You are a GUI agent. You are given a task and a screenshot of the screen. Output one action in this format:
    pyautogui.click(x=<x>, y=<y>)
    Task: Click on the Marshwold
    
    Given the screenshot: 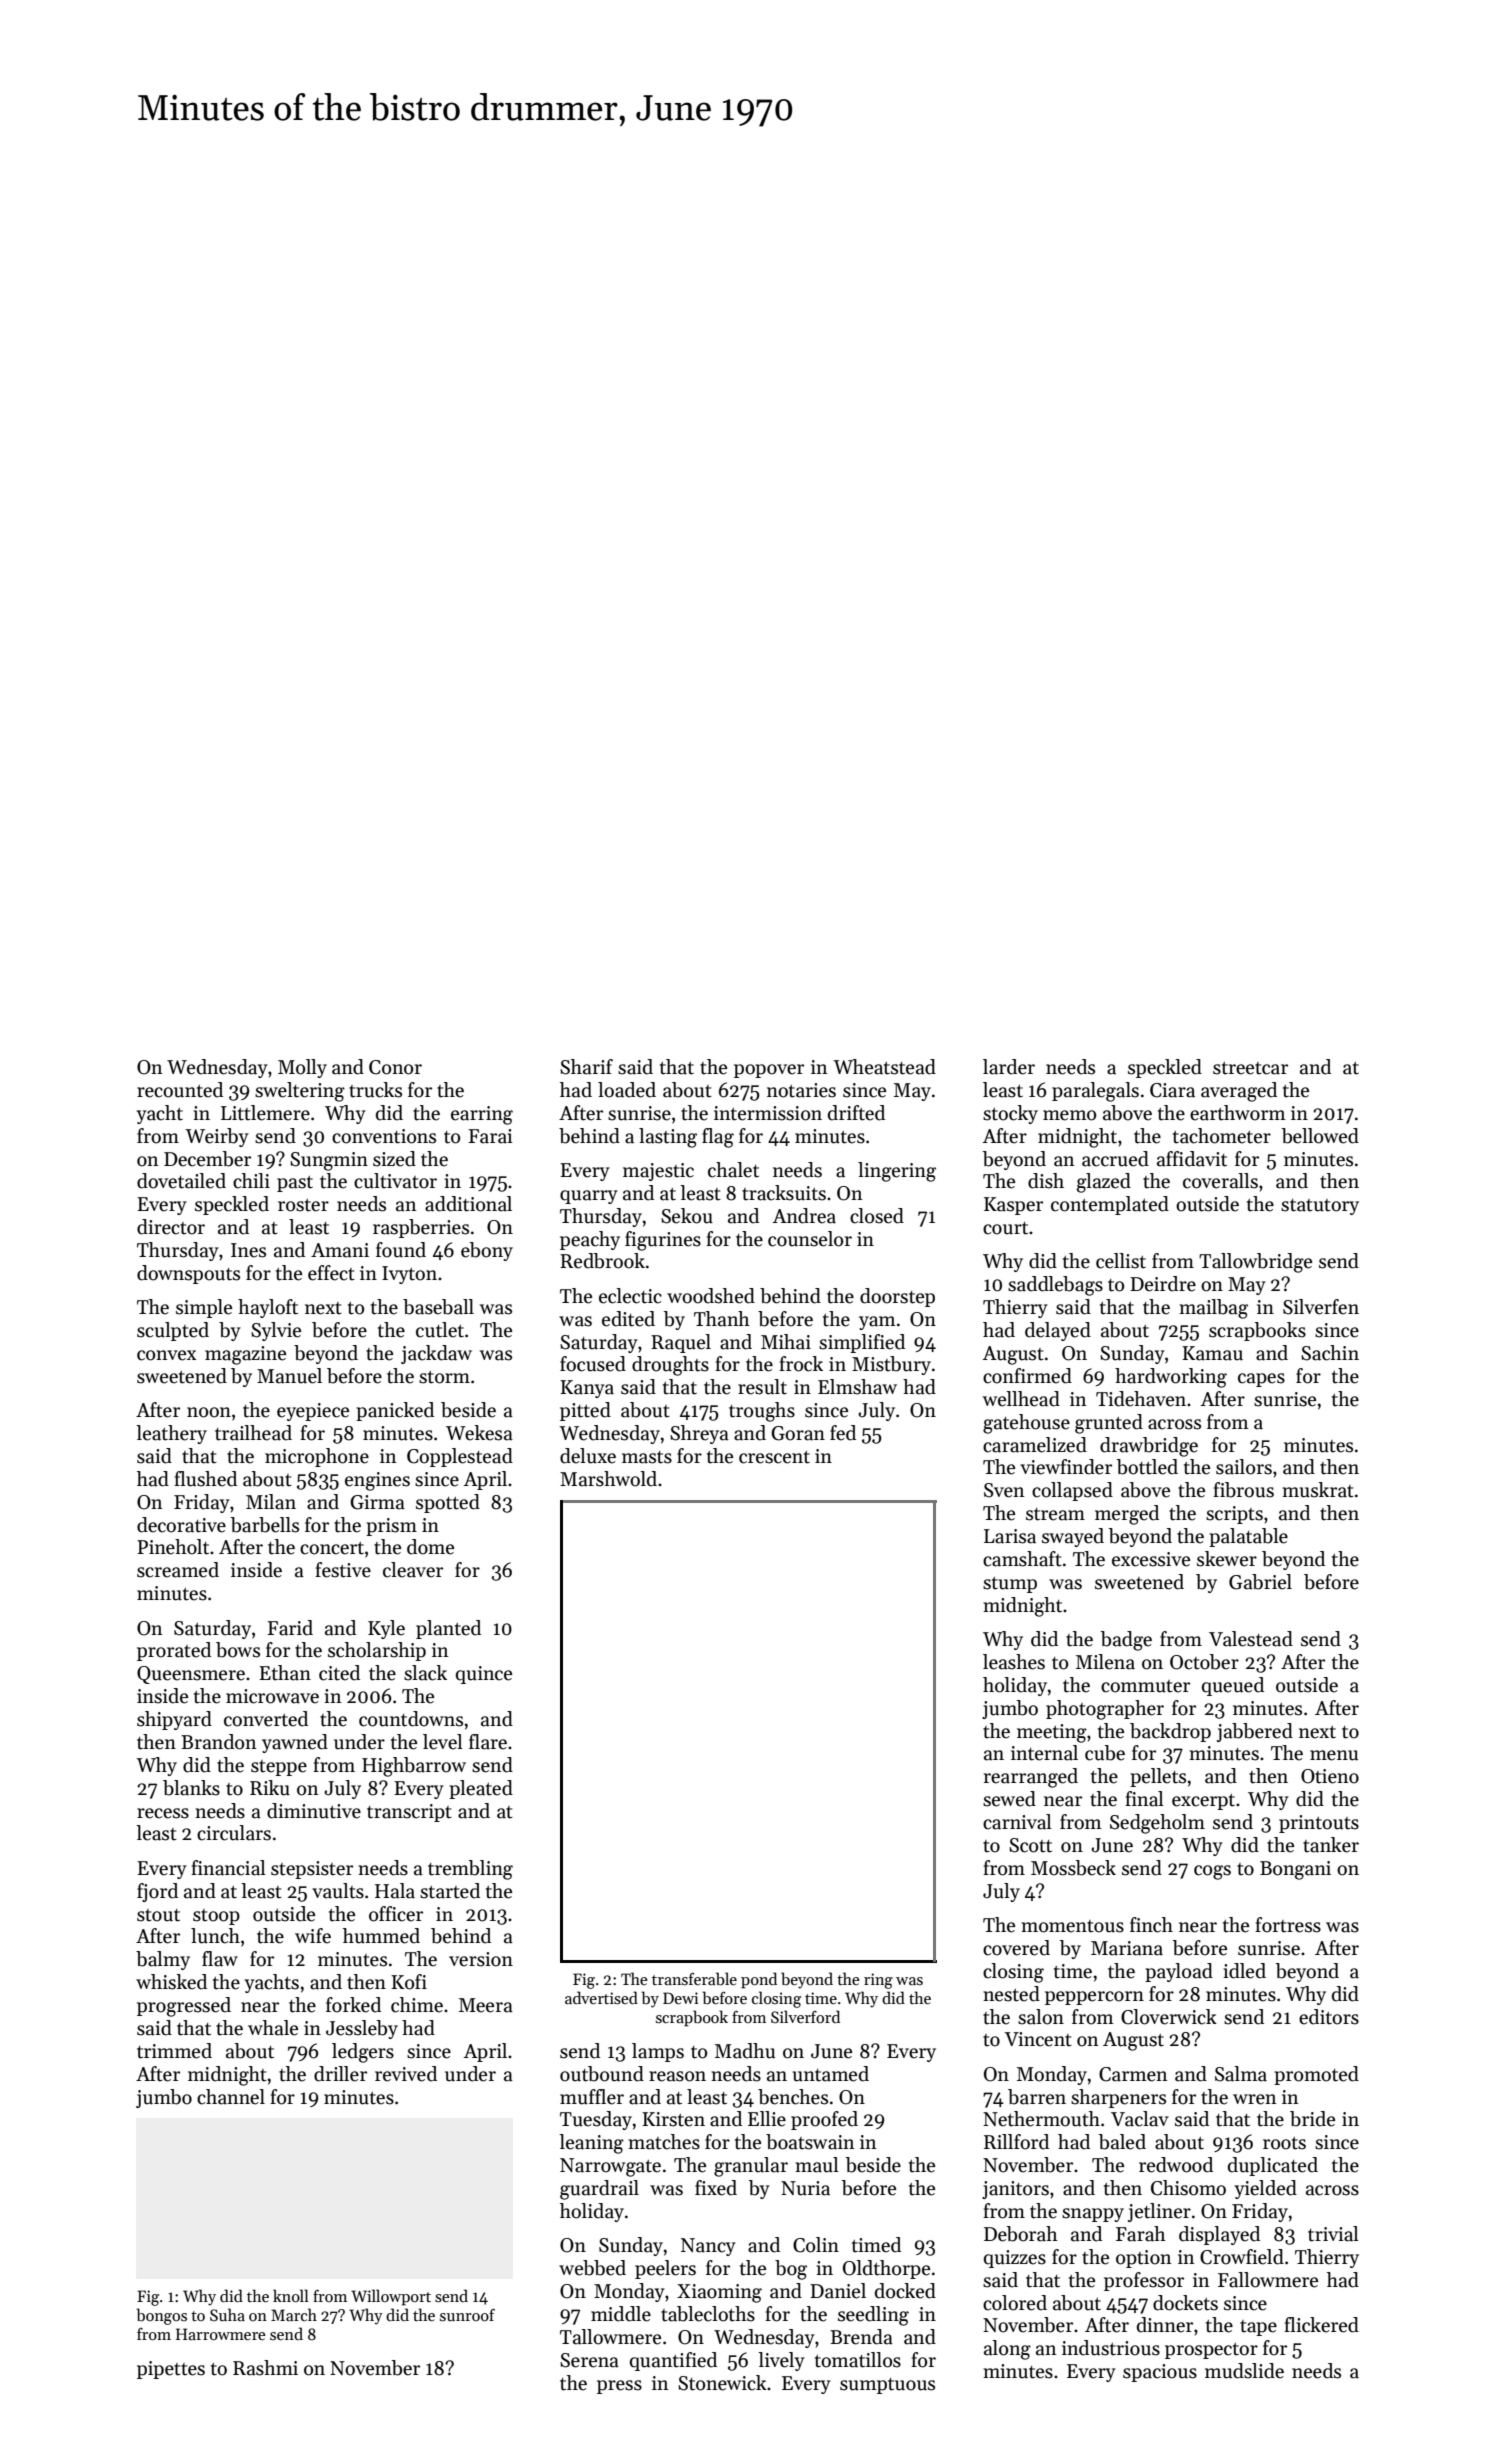 What is the action you would take?
    pyautogui.click(x=608, y=1479)
